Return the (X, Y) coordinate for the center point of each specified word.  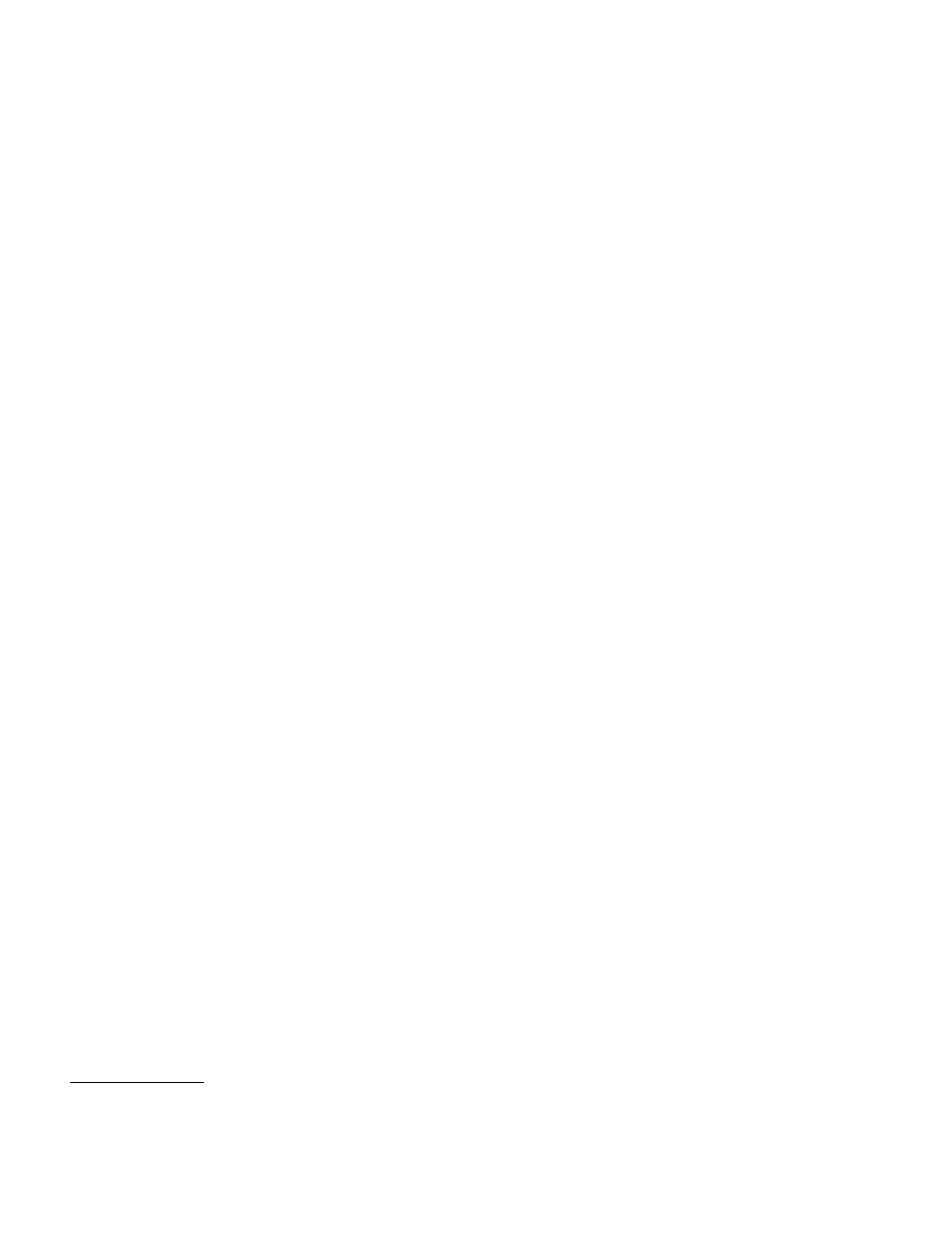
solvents (842, 768)
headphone (398, 255)
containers (308, 335)
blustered (717, 425)
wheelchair (644, 110)
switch (554, 110)
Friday (521, 754)
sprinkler (110, 736)
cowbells (720, 588)
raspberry (275, 111)
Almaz (149, 795)
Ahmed (557, 753)
